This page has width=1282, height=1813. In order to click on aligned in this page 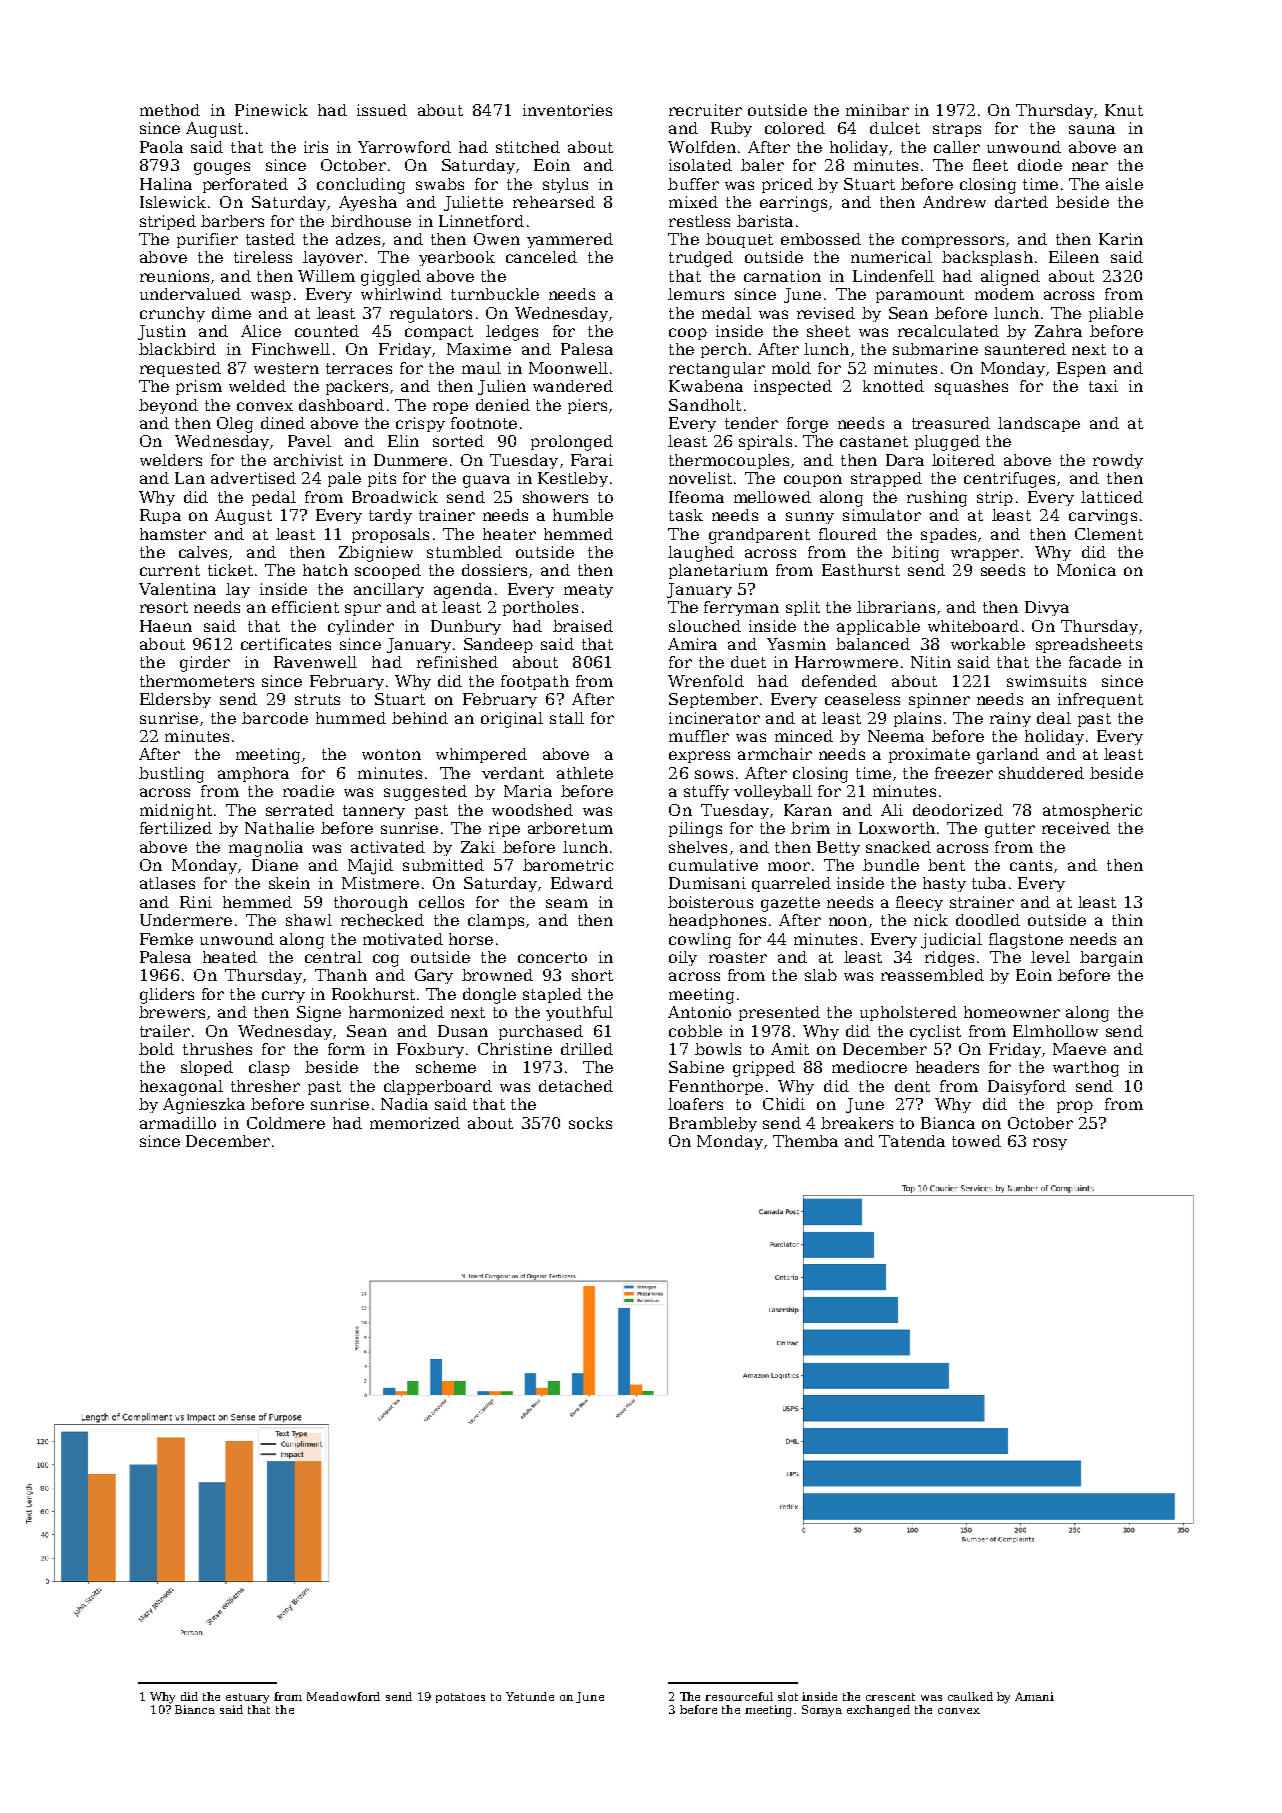, I will do `click(1010, 278)`.
